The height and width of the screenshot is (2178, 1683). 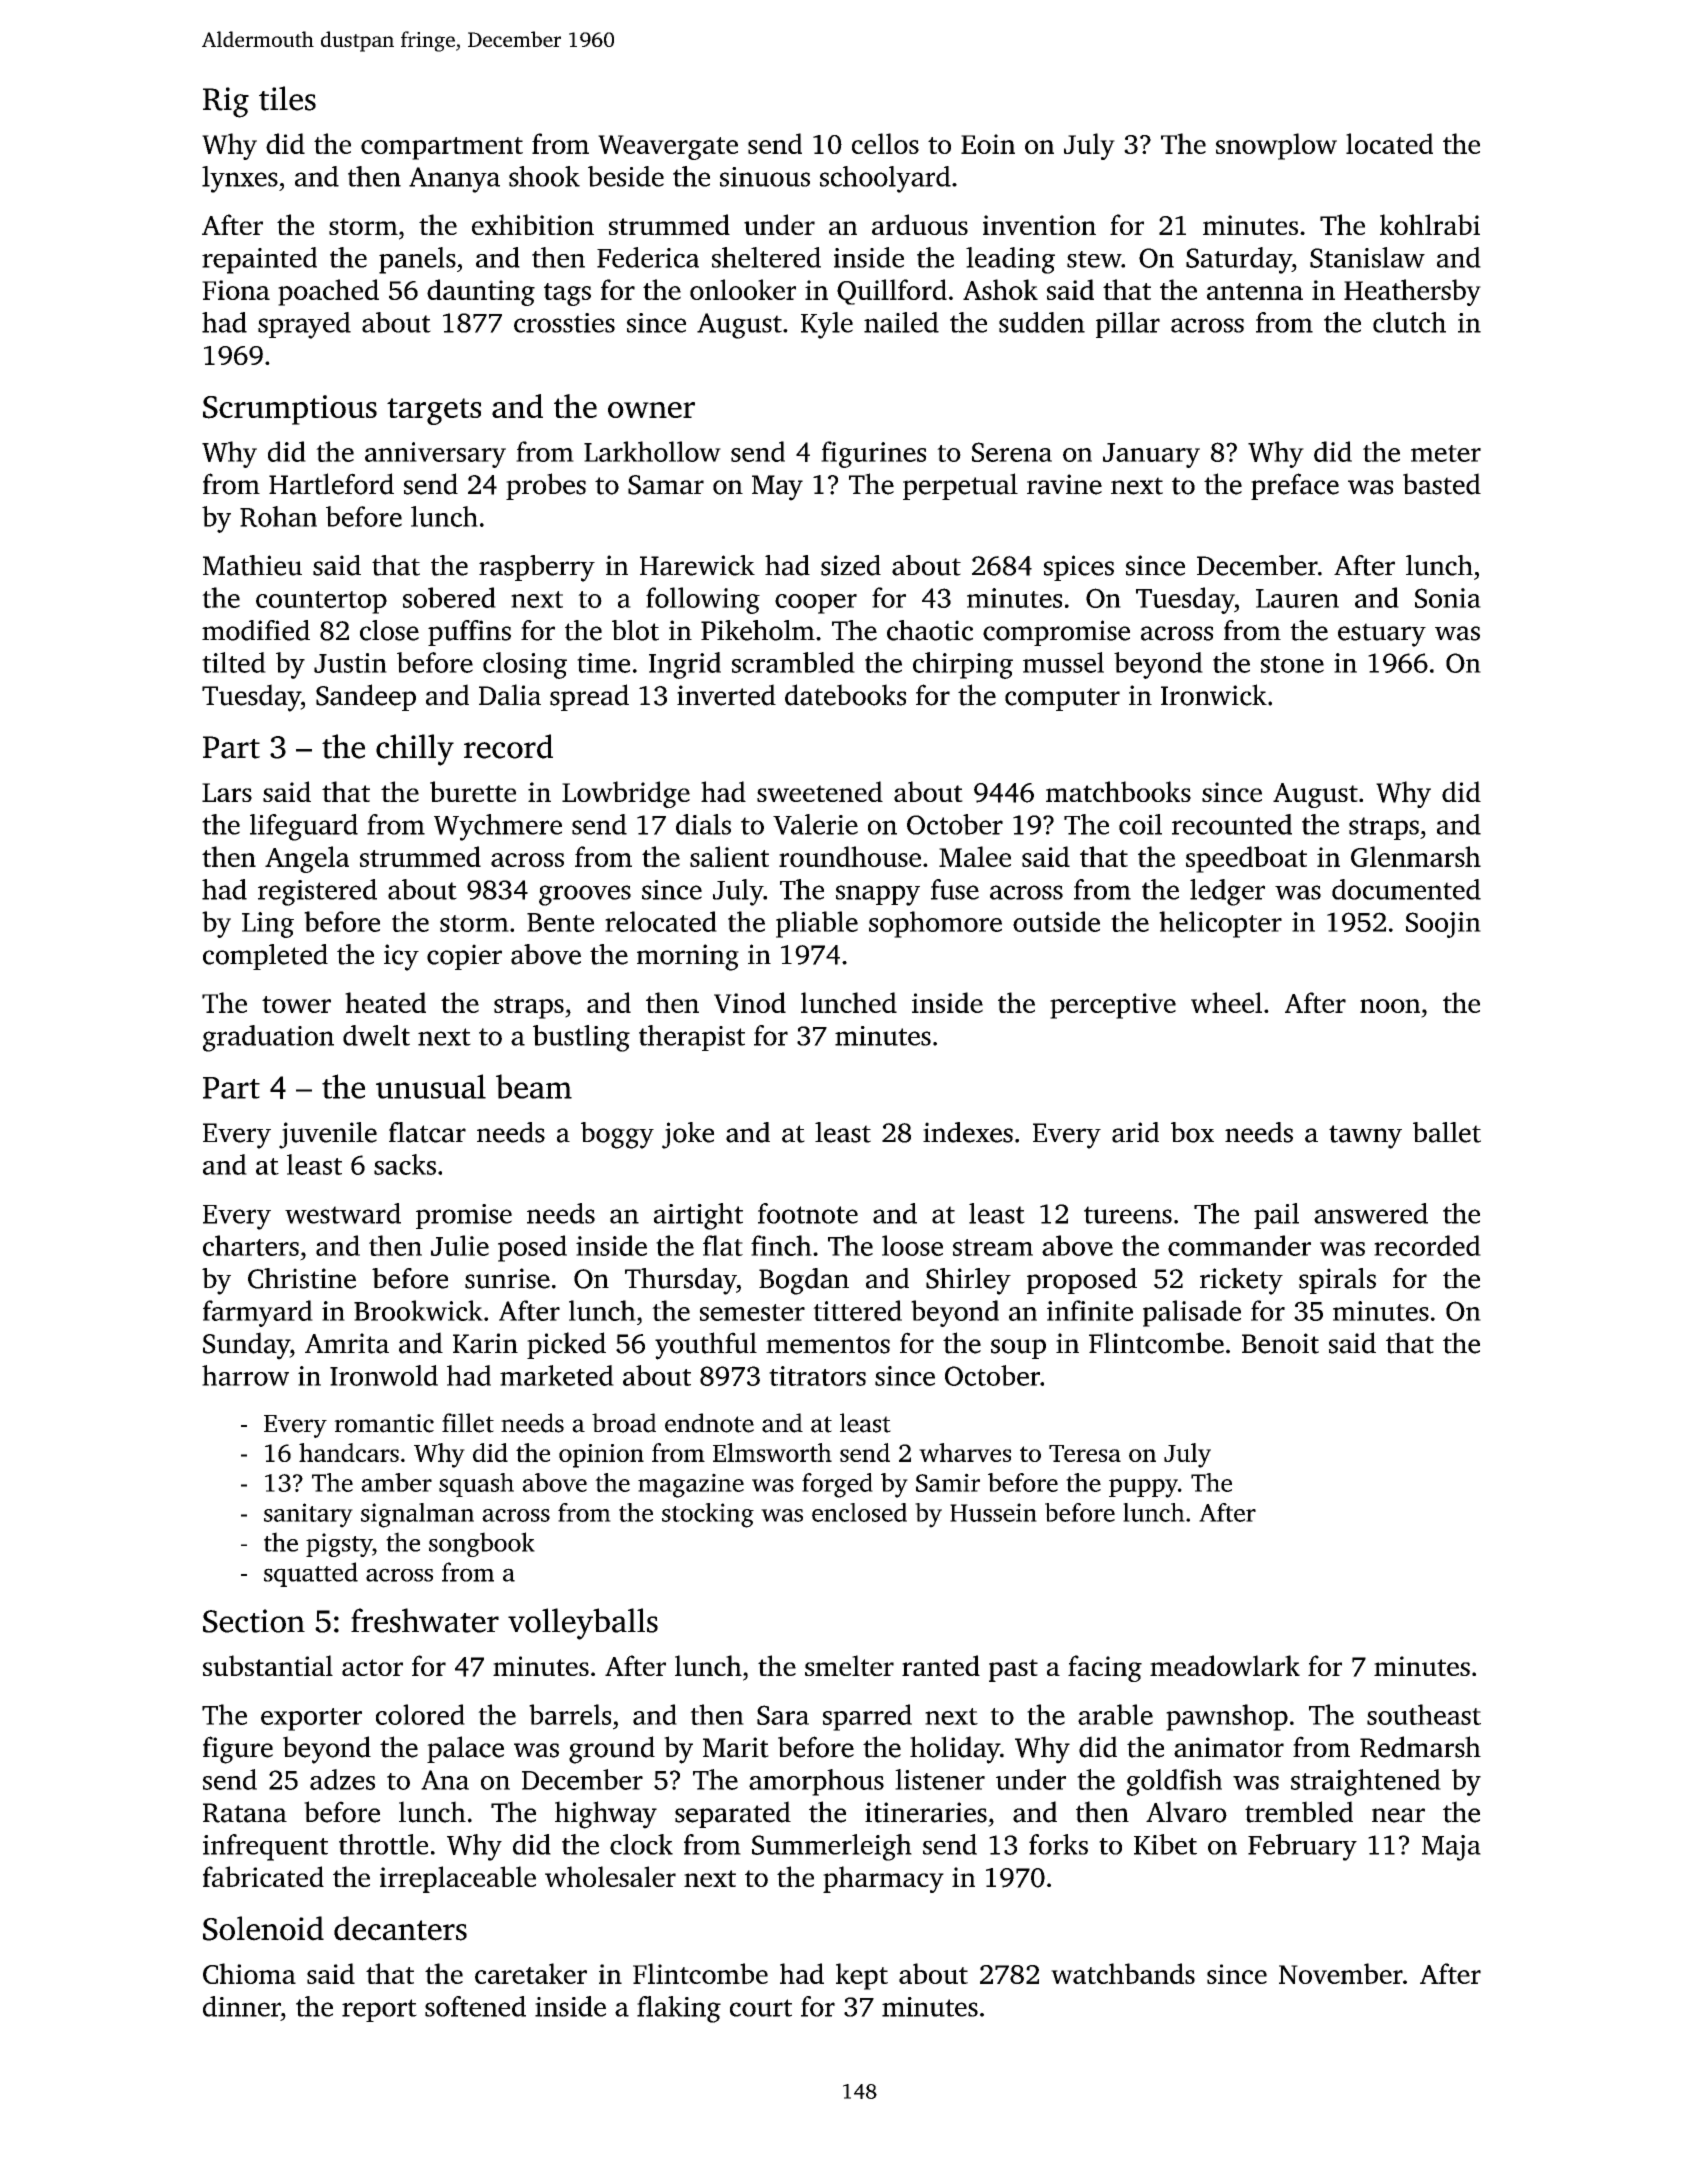 What do you see at coordinates (242, 2006) in the screenshot?
I see `dinner` at bounding box center [242, 2006].
